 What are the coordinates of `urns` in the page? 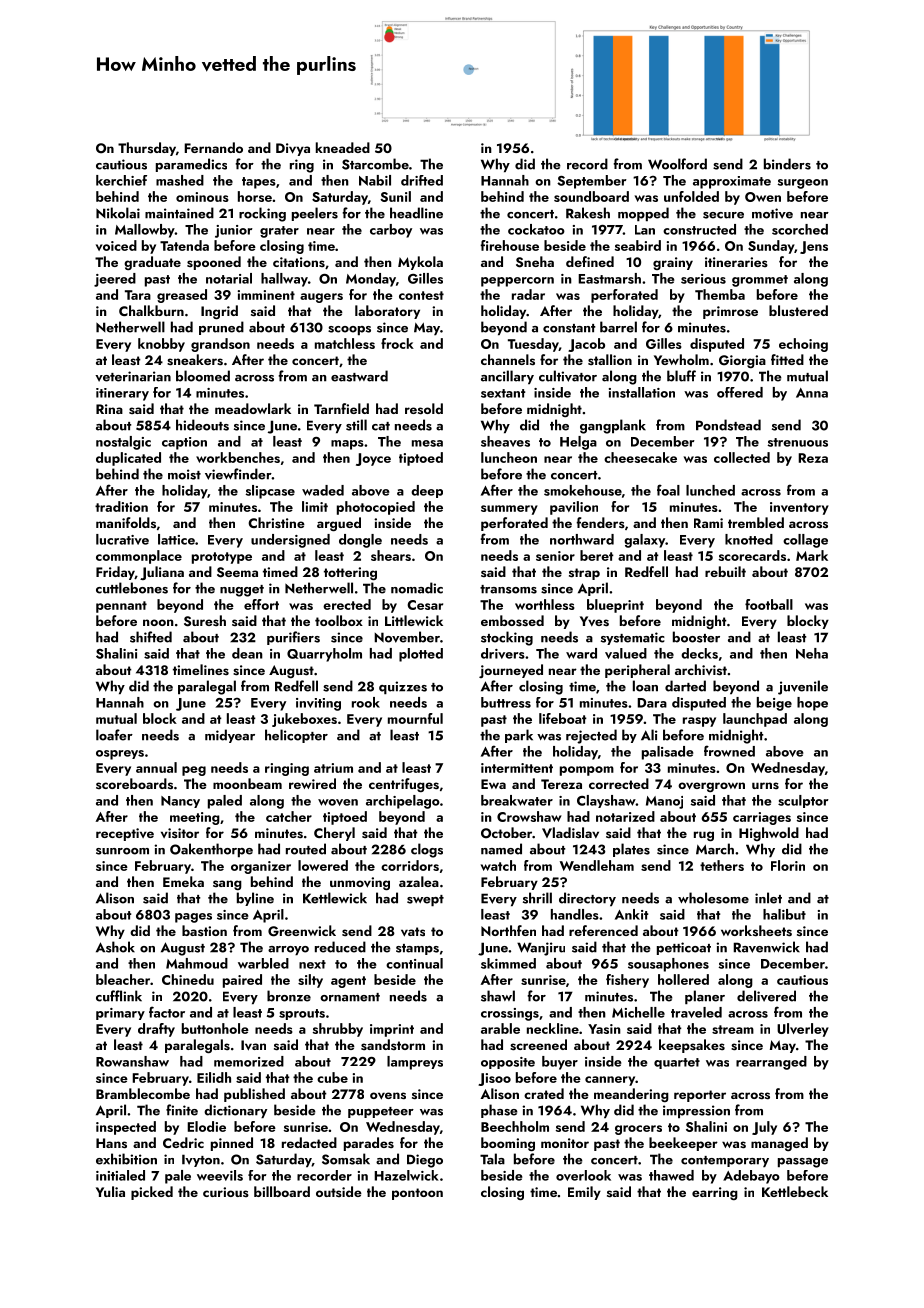 It's located at (765, 786).
